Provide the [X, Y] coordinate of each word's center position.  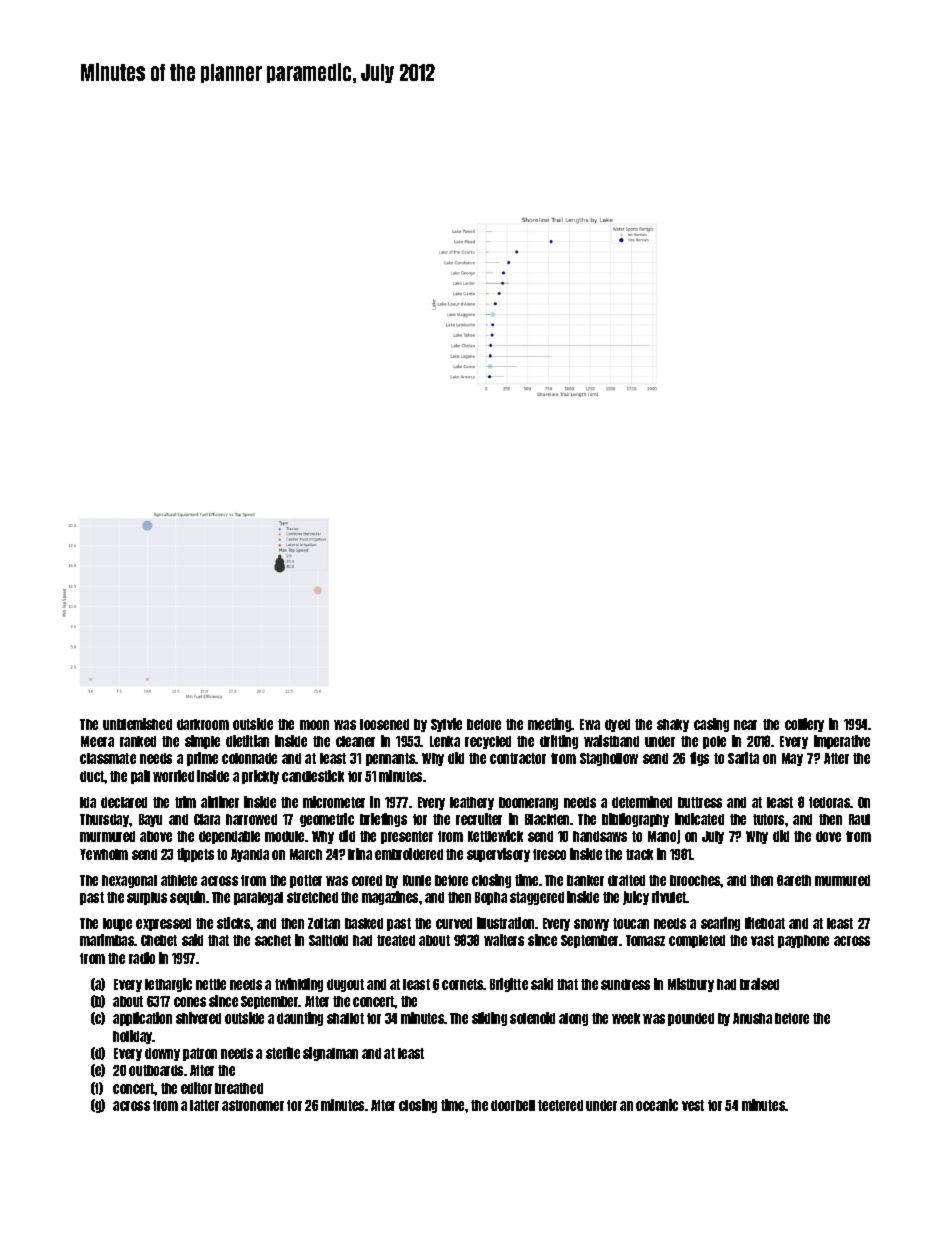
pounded [691, 1019]
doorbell [513, 1105]
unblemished [137, 724]
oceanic [657, 1105]
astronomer [253, 1105]
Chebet [159, 940]
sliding [489, 1019]
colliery [804, 725]
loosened [384, 724]
